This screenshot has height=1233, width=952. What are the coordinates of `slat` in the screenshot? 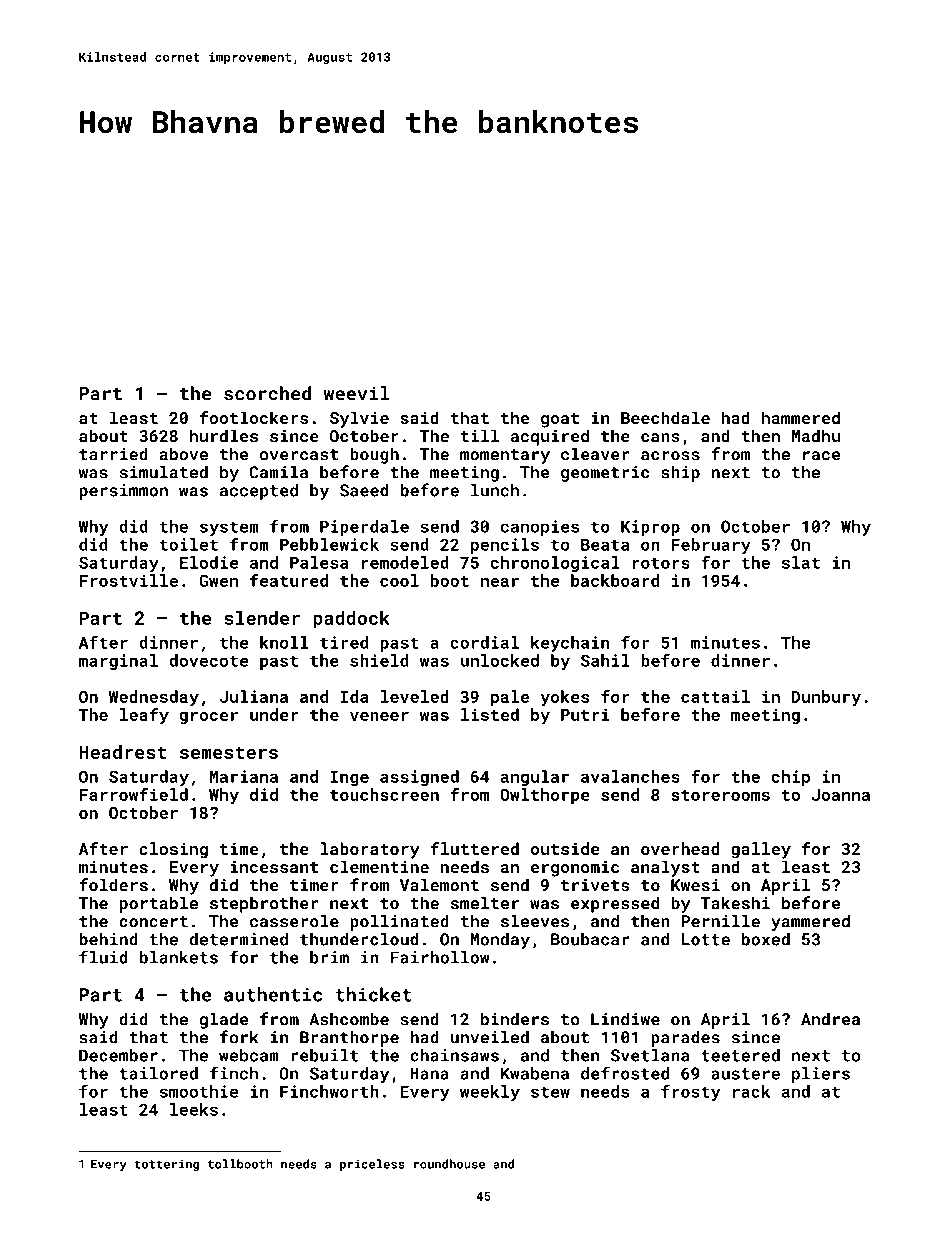 It's located at (801, 562).
